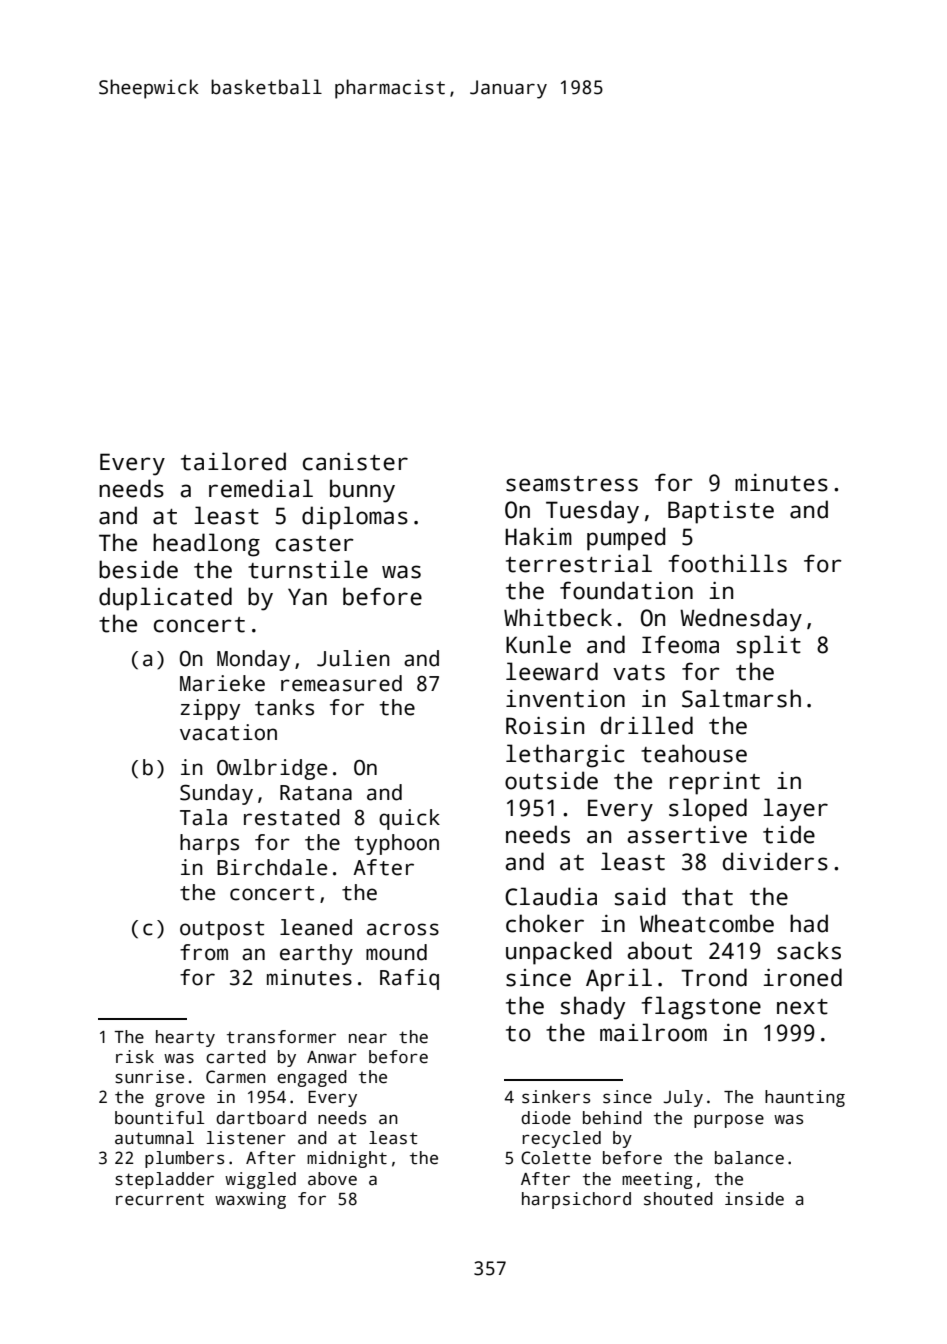 This document has width=947, height=1344. What do you see at coordinates (233, 461) in the document?
I see `tailored` at bounding box center [233, 461].
